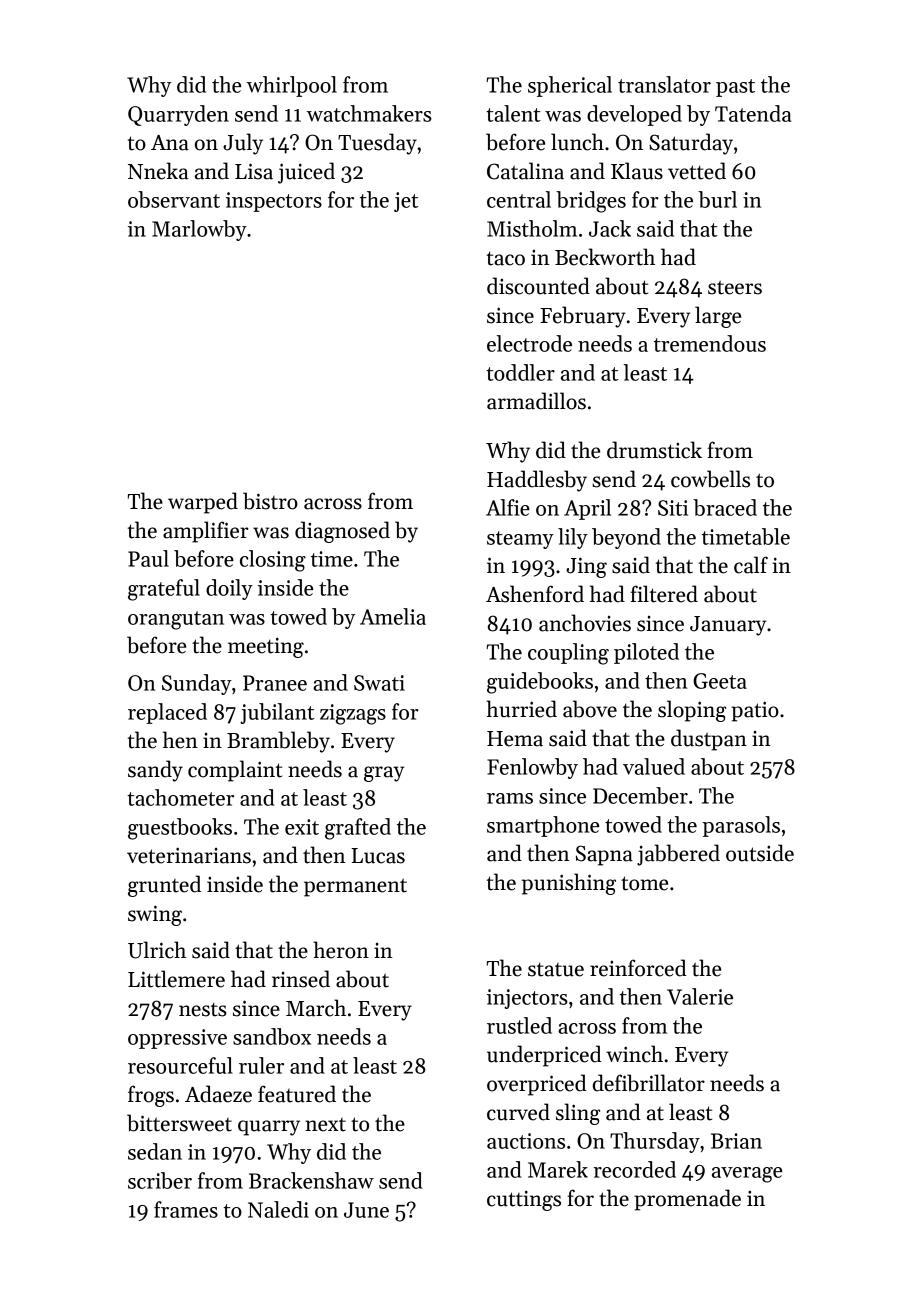  Describe the element at coordinates (189, 855) in the document. I see `veterinarians` at that location.
